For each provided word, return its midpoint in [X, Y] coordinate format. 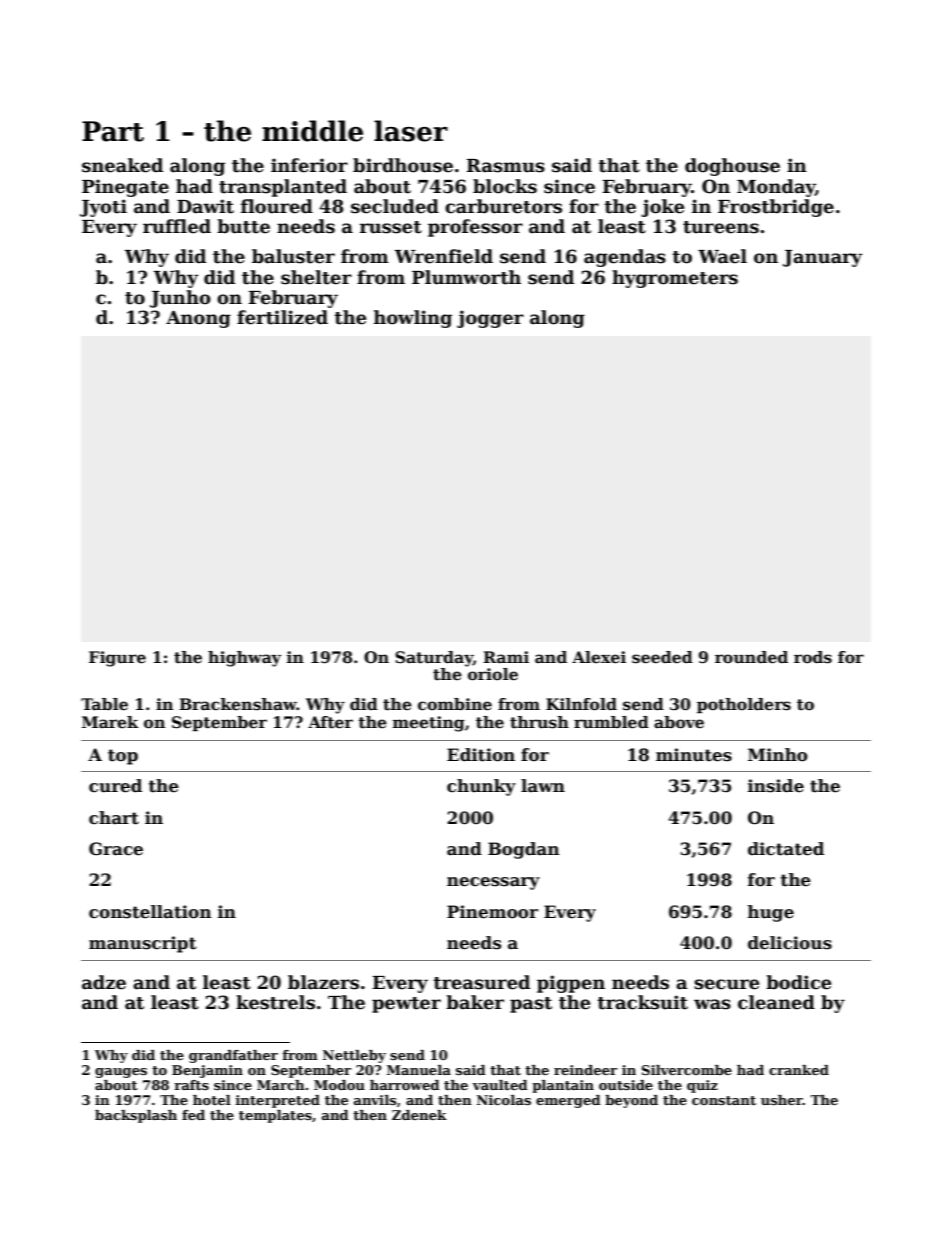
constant [724, 1100]
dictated [786, 849]
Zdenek [419, 1115]
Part [113, 131]
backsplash [136, 1116]
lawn [543, 786]
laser [411, 131]
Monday [776, 188]
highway [244, 659]
